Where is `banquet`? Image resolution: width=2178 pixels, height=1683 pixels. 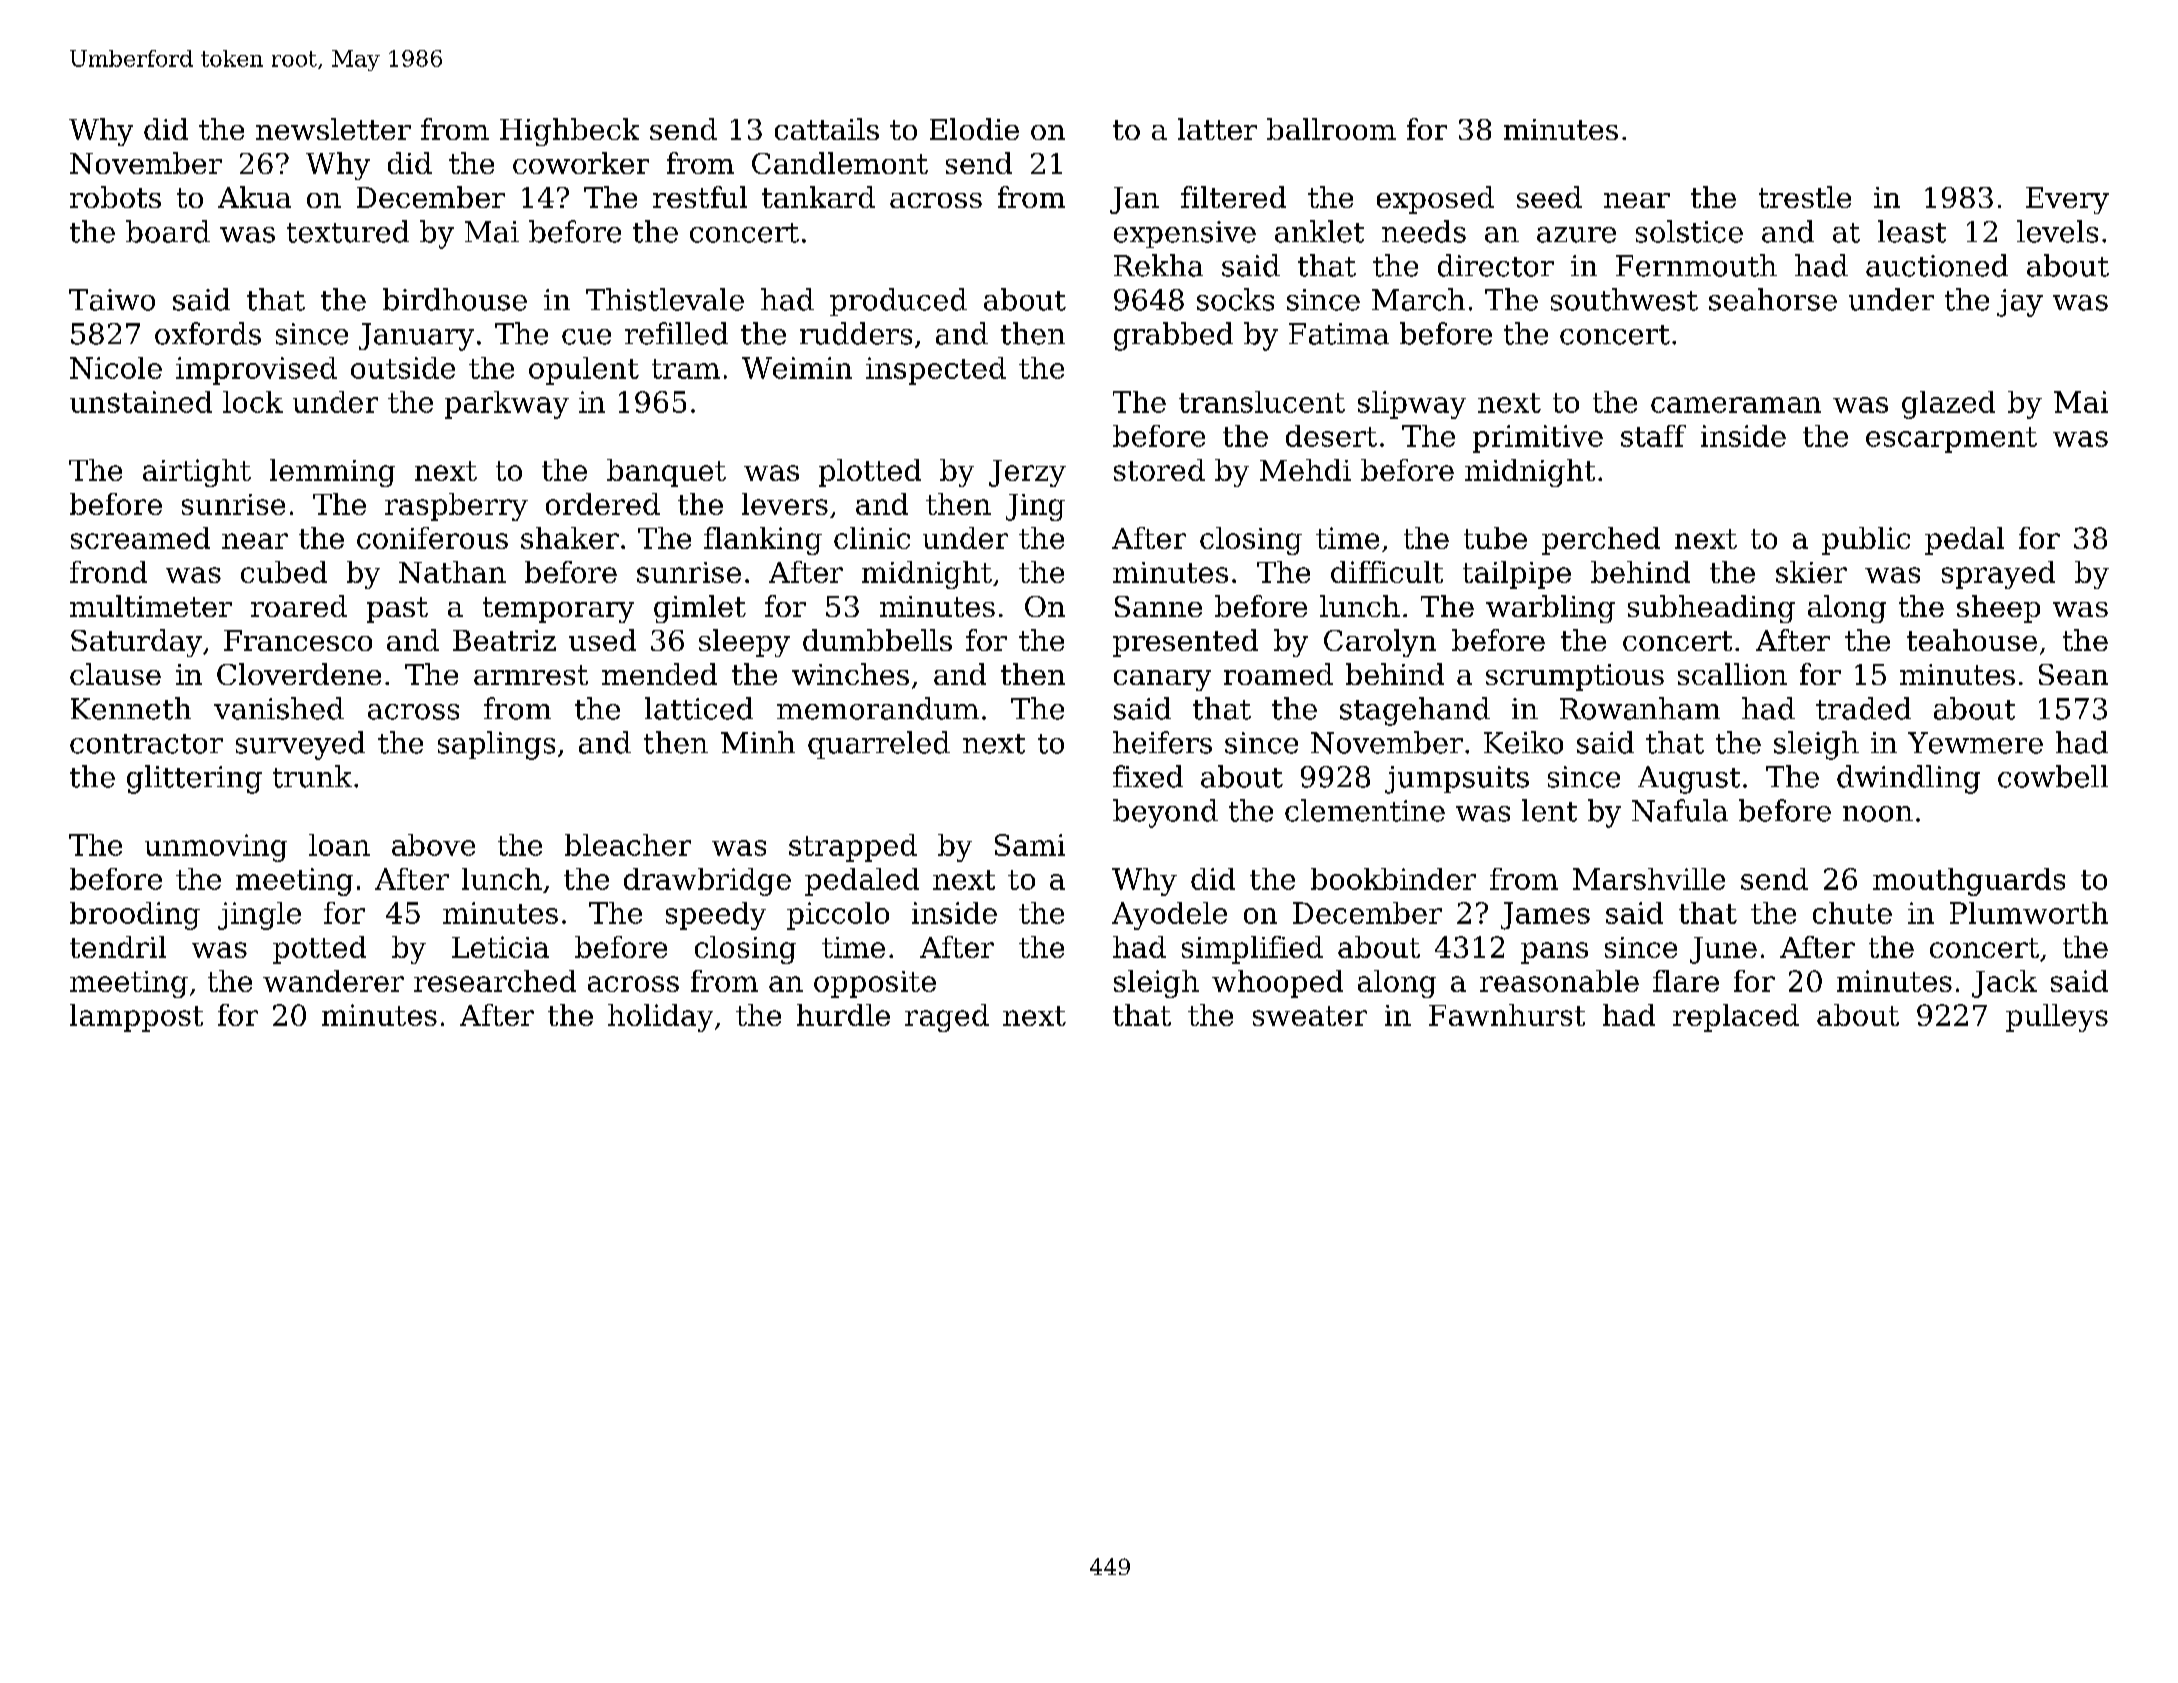 banquet is located at coordinates (666, 473).
